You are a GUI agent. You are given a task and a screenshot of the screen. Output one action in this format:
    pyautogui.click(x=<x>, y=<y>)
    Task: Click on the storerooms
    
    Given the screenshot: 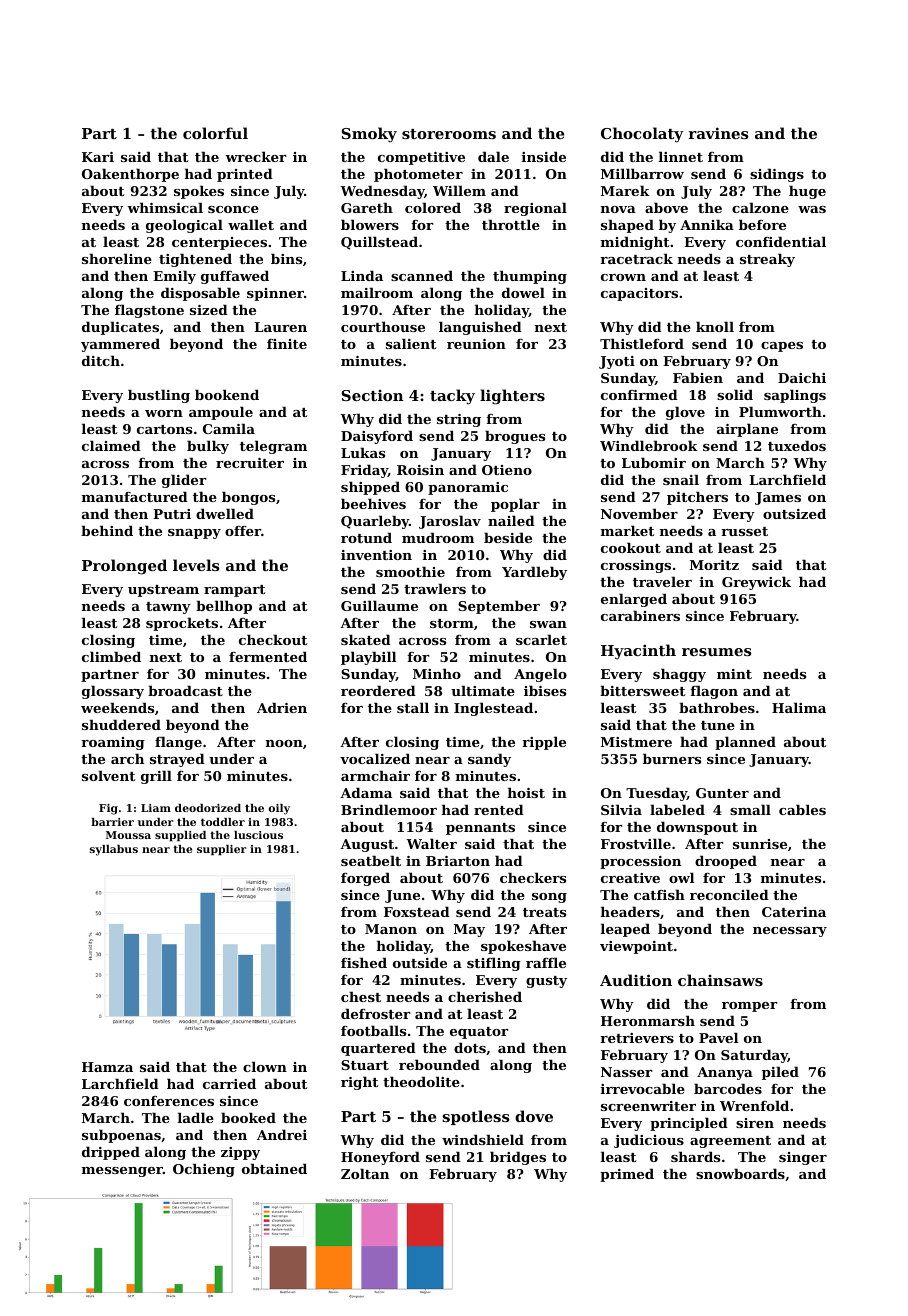 What is the action you would take?
    pyautogui.click(x=449, y=134)
